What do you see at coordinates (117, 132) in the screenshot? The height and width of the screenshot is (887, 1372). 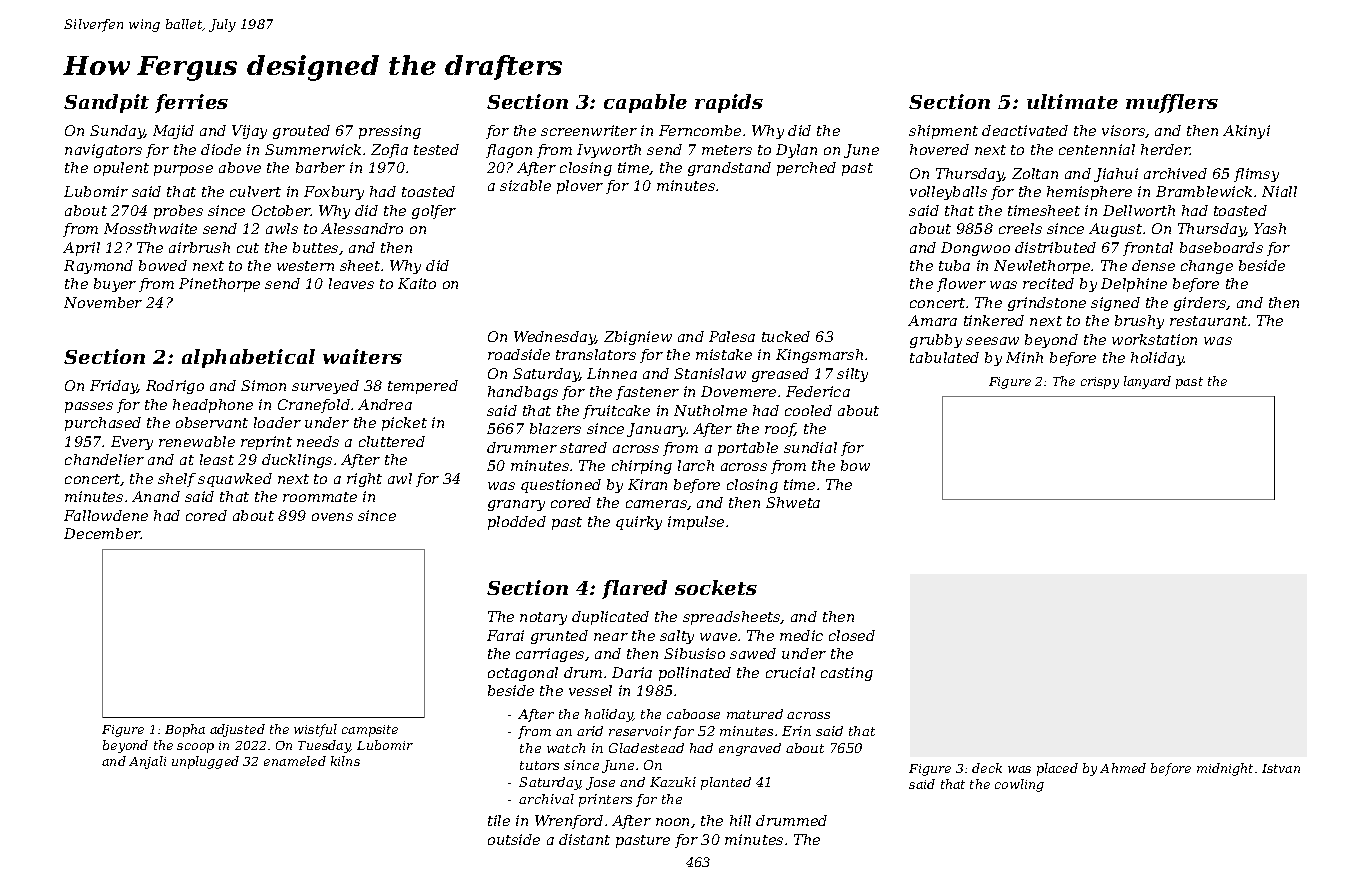 I see `Sunday` at bounding box center [117, 132].
